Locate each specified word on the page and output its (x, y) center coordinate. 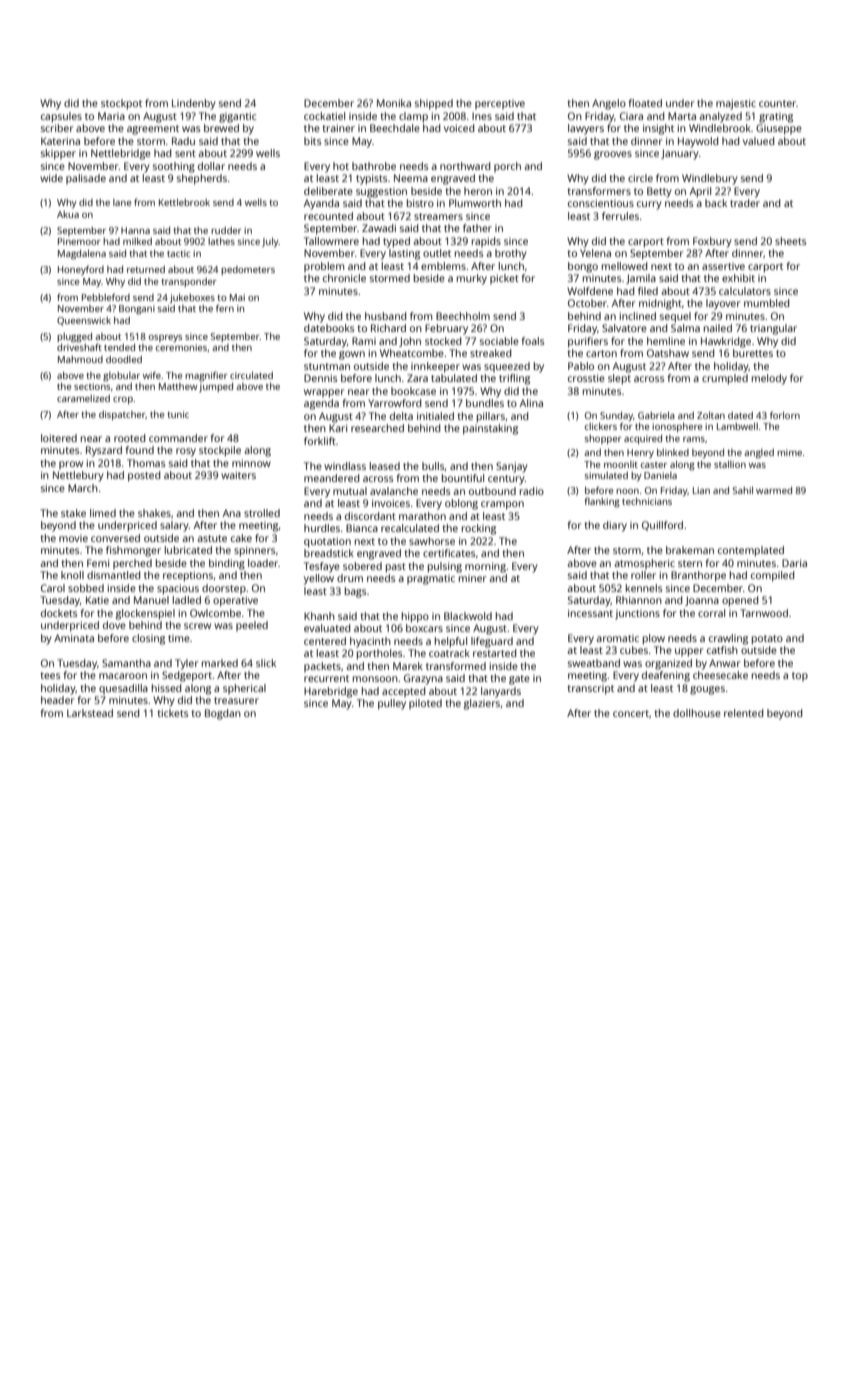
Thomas (146, 463)
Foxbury (712, 242)
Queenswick (84, 321)
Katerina (60, 141)
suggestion (381, 192)
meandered (331, 478)
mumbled (766, 303)
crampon (502, 505)
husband (385, 316)
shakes (154, 513)
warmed (774, 490)
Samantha (126, 663)
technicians (647, 501)
